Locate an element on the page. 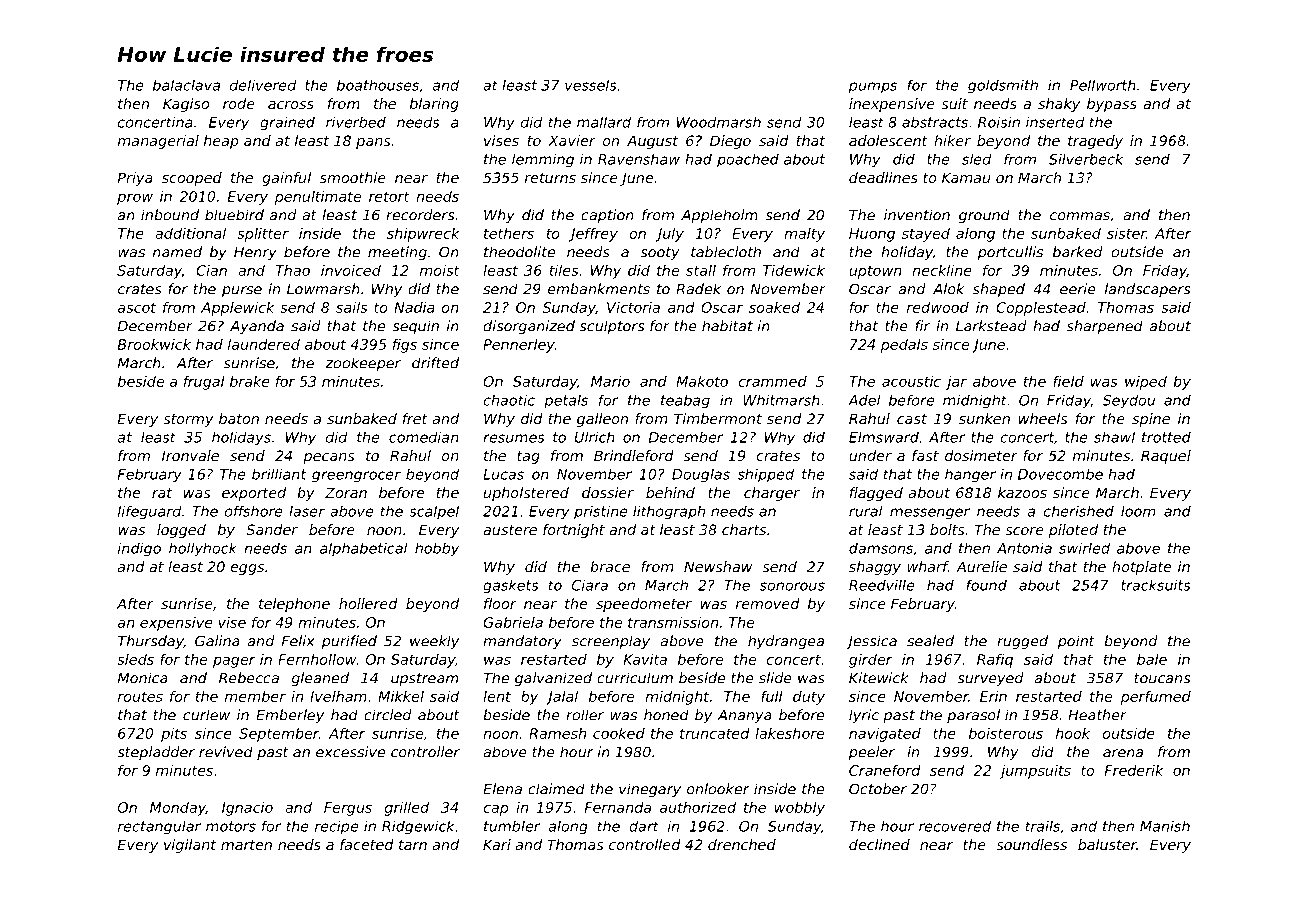 This document has height=924, width=1308. shipped is located at coordinates (766, 475).
